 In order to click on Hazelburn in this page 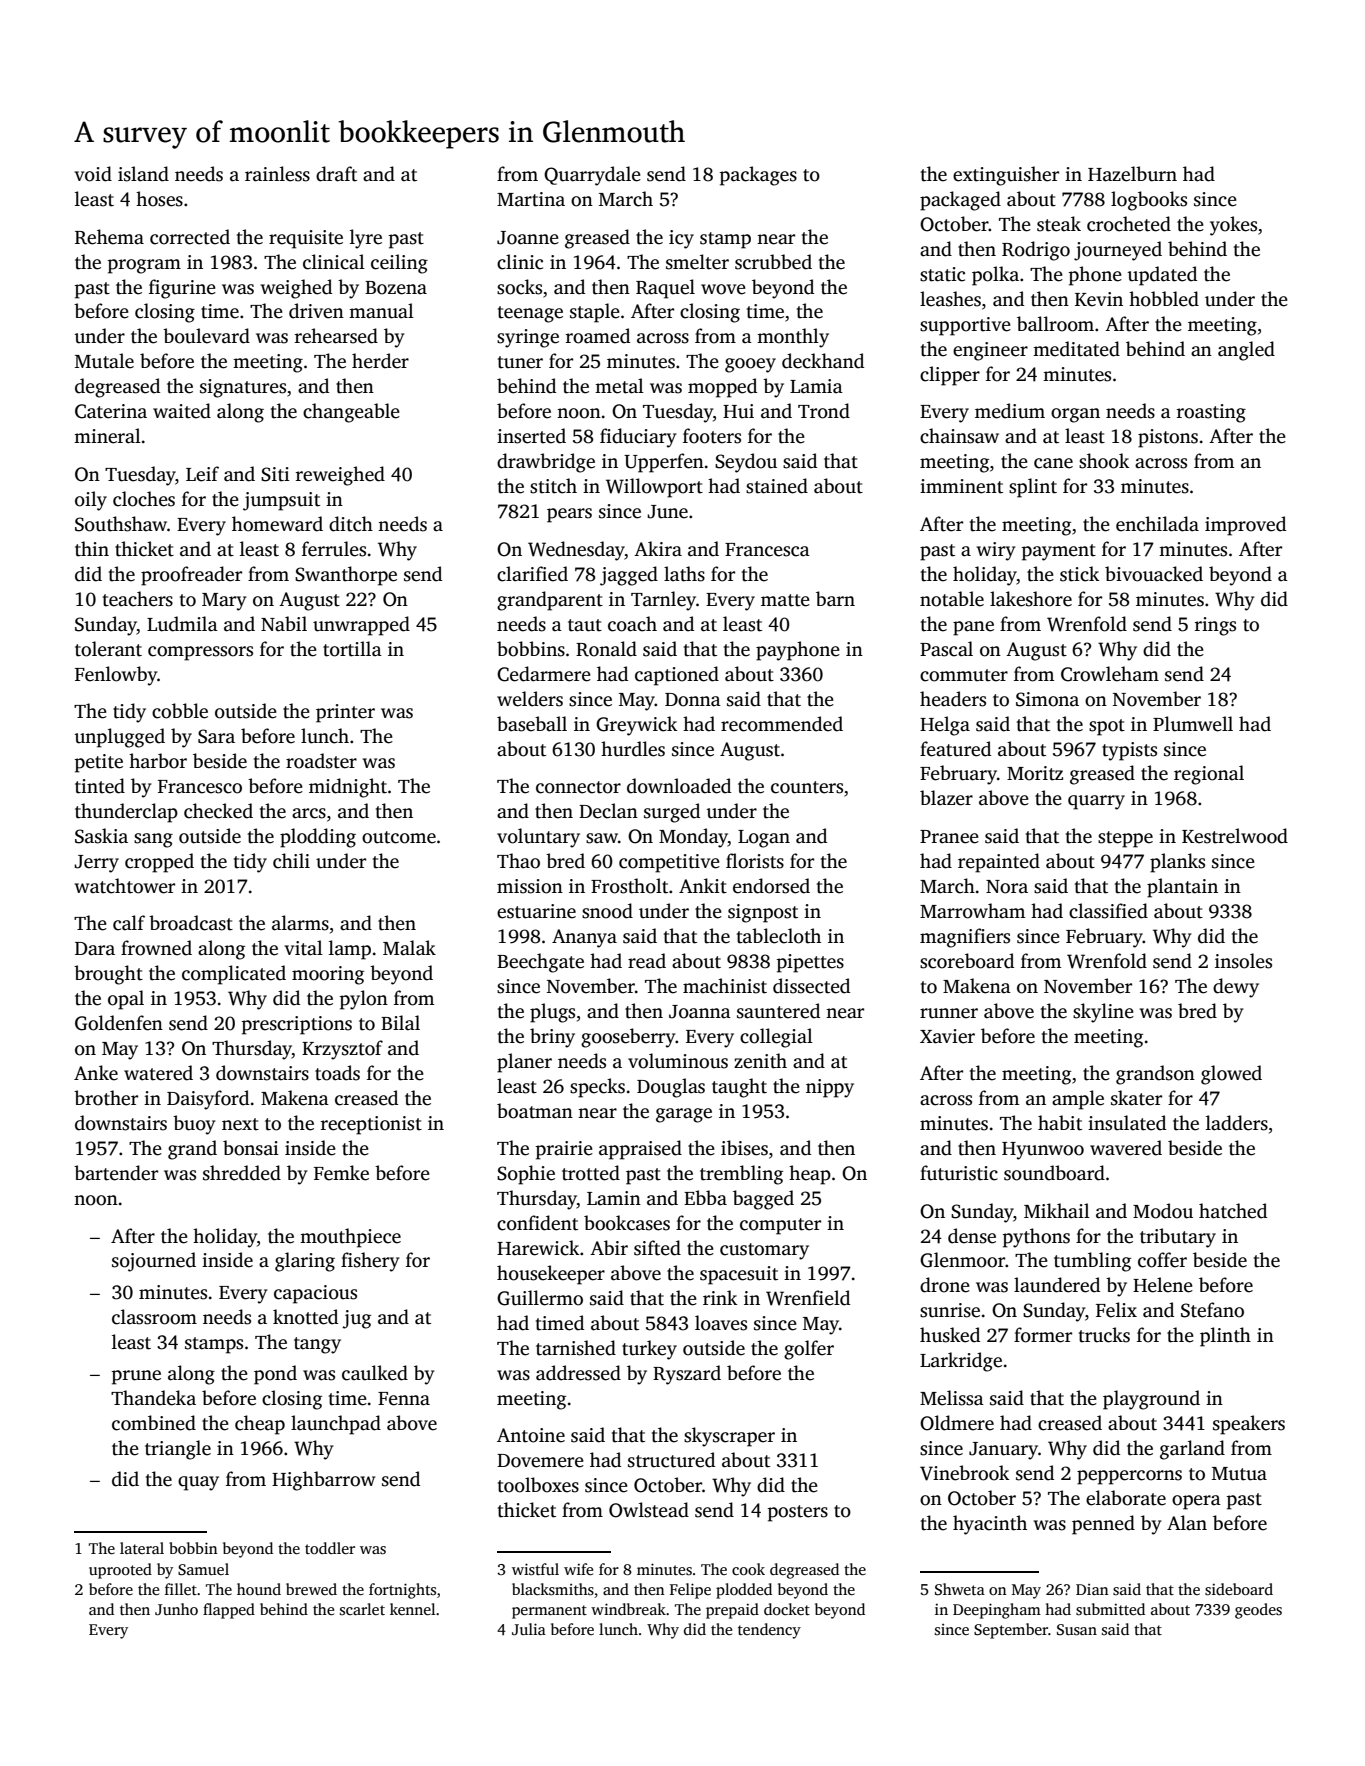, I will do `click(1132, 174)`.
